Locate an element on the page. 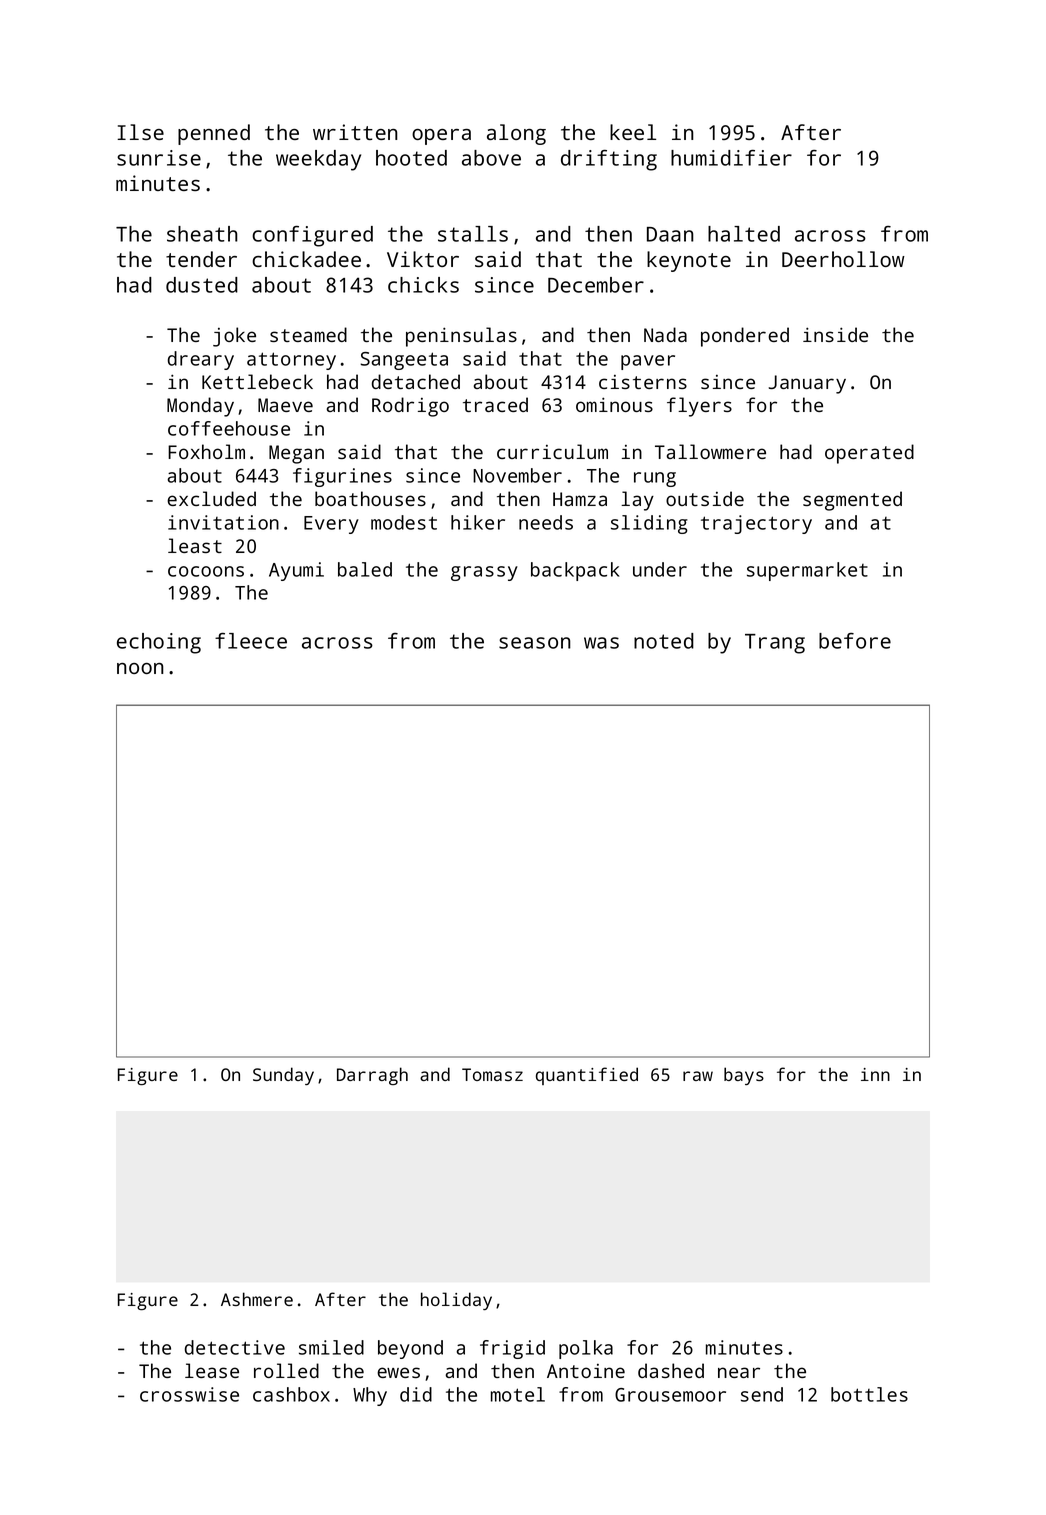  penned is located at coordinates (214, 134).
